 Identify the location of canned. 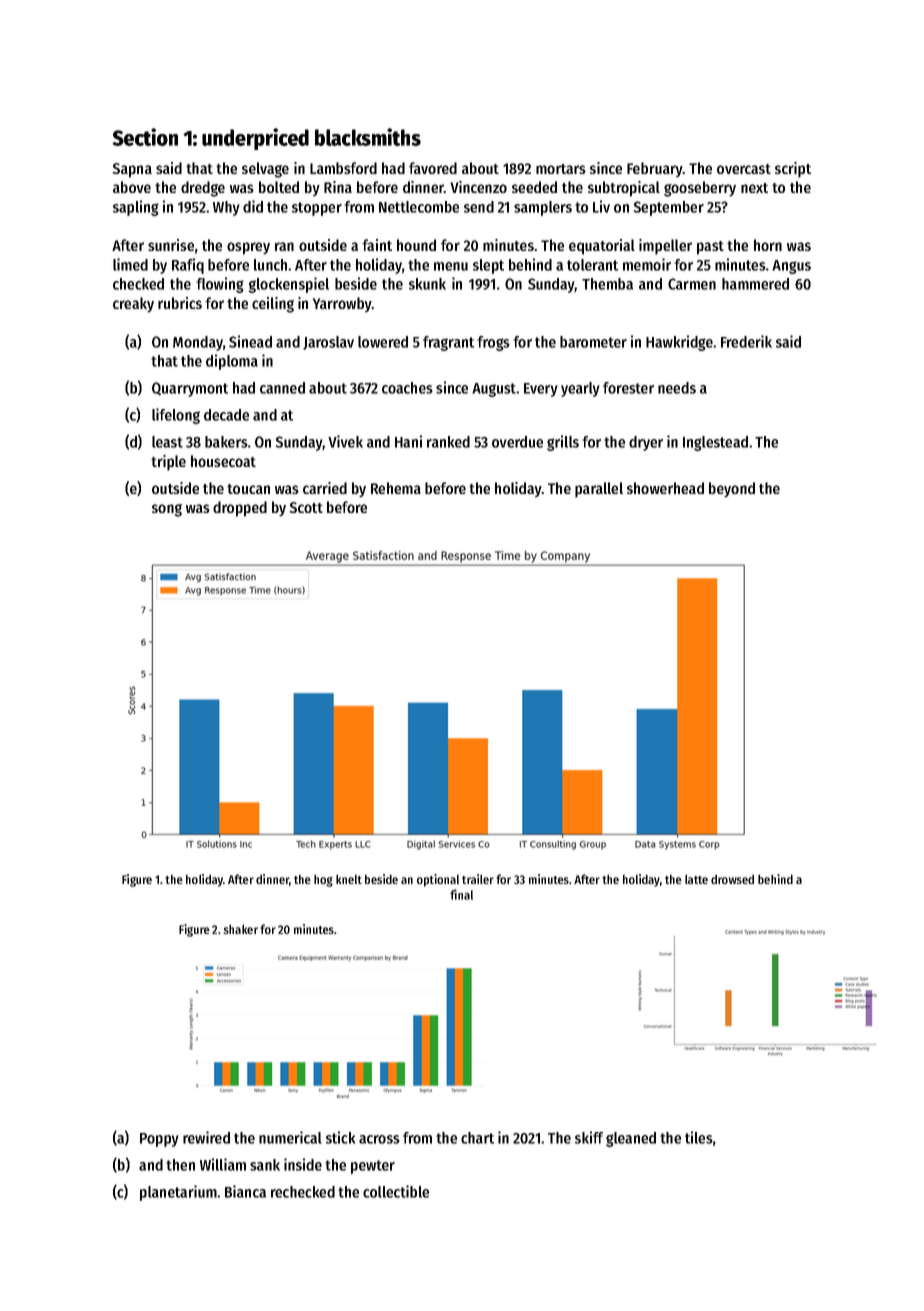
(282, 388).
